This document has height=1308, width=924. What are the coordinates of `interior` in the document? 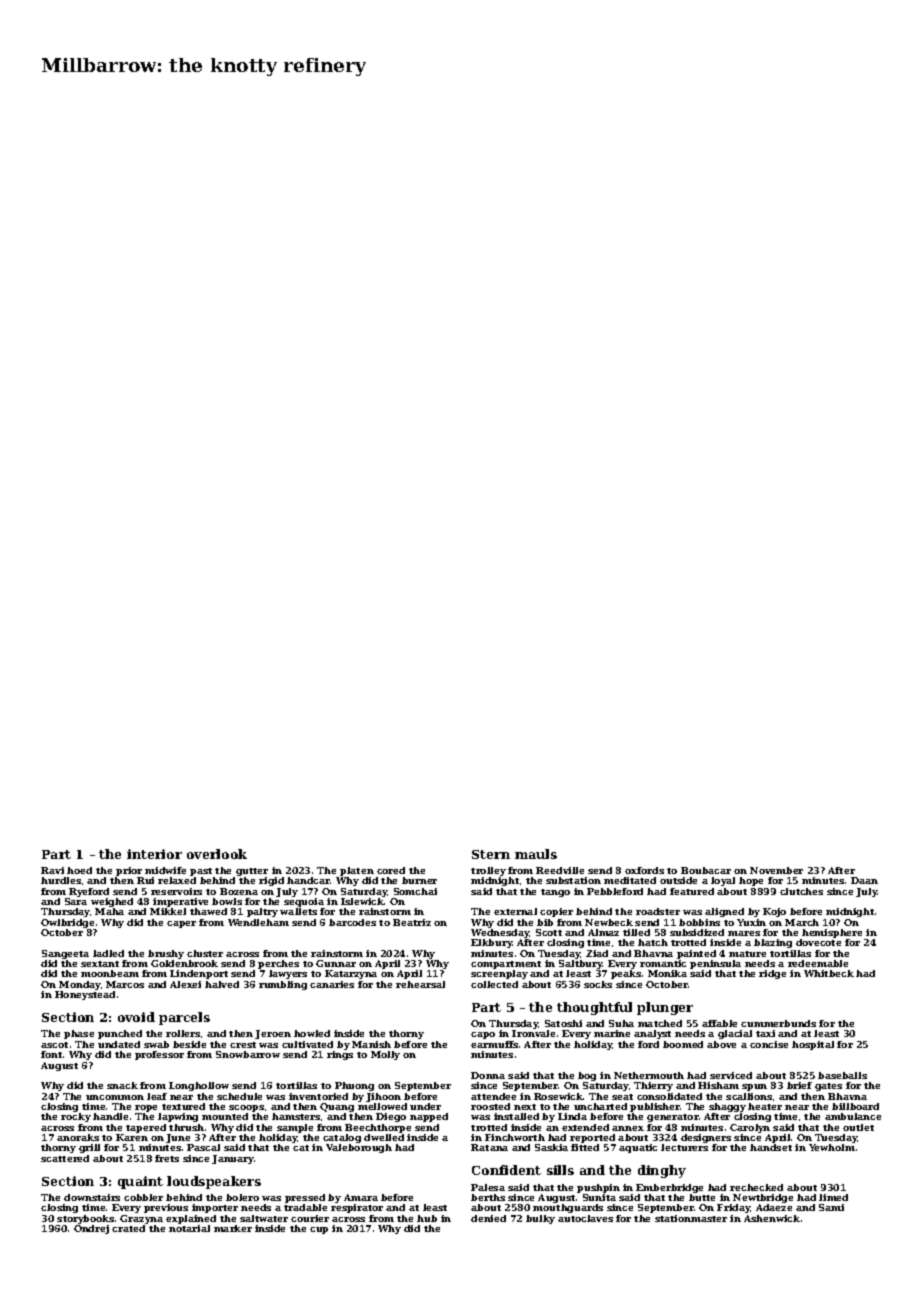 It's located at (154, 854).
